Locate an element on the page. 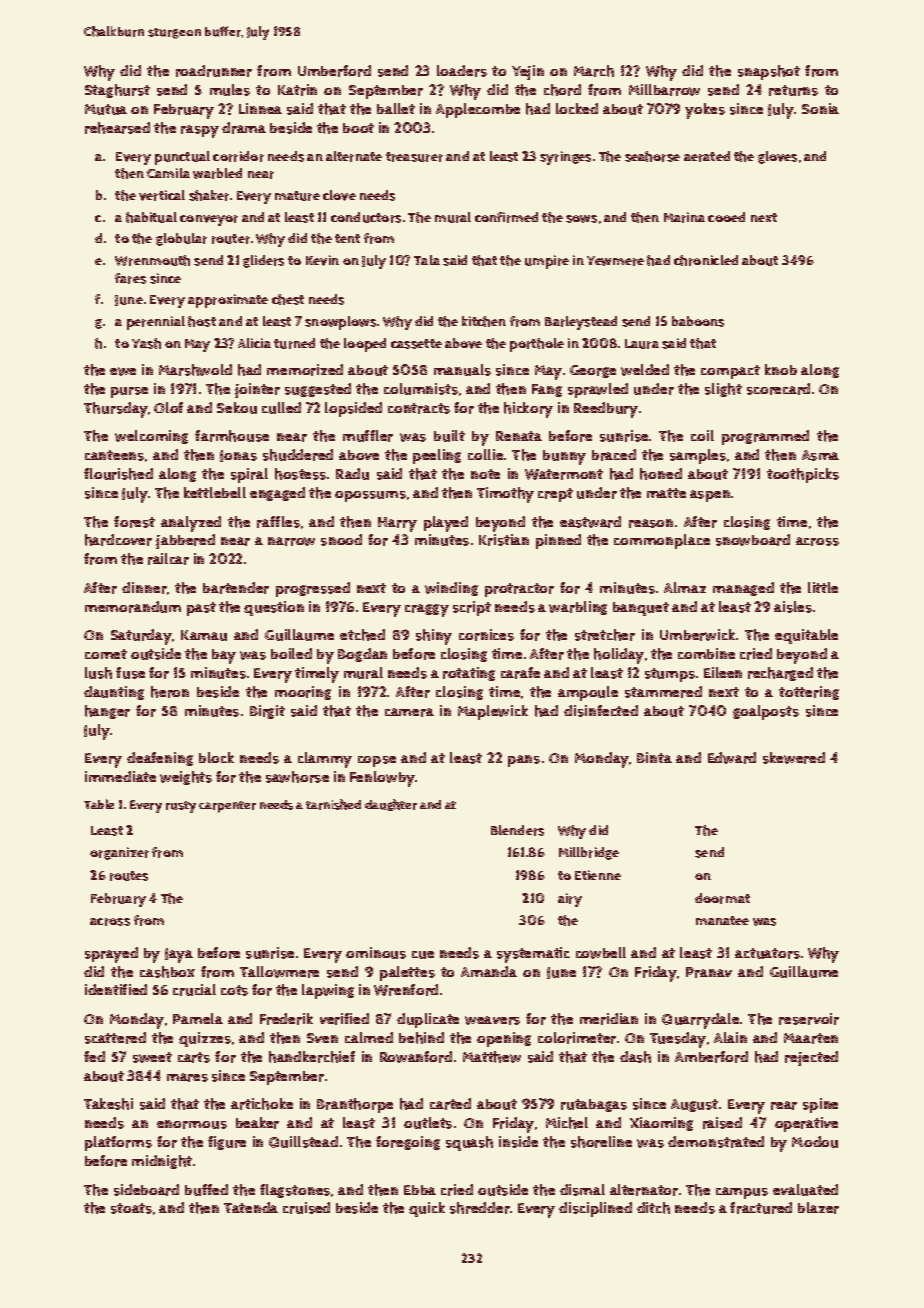 The image size is (924, 1308). Tala is located at coordinates (427, 260).
